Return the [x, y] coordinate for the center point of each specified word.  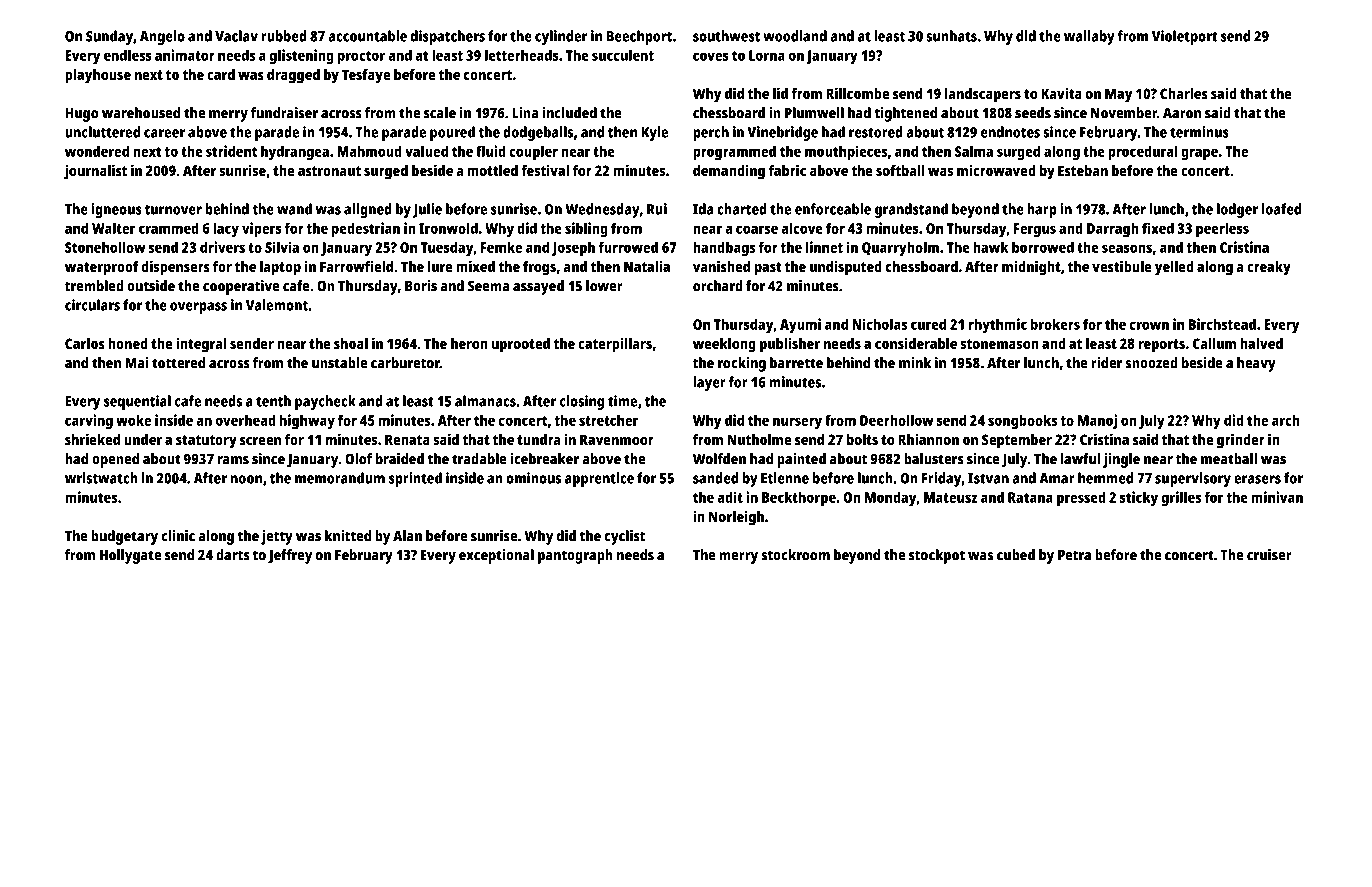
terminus [1199, 132]
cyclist [624, 537]
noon [246, 479]
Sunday [109, 37]
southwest [726, 36]
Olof [358, 459]
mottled [492, 170]
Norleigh [736, 518]
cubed [1016, 555]
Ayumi [800, 325]
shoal [351, 343]
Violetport [1185, 37]
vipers [262, 229]
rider [1106, 363]
